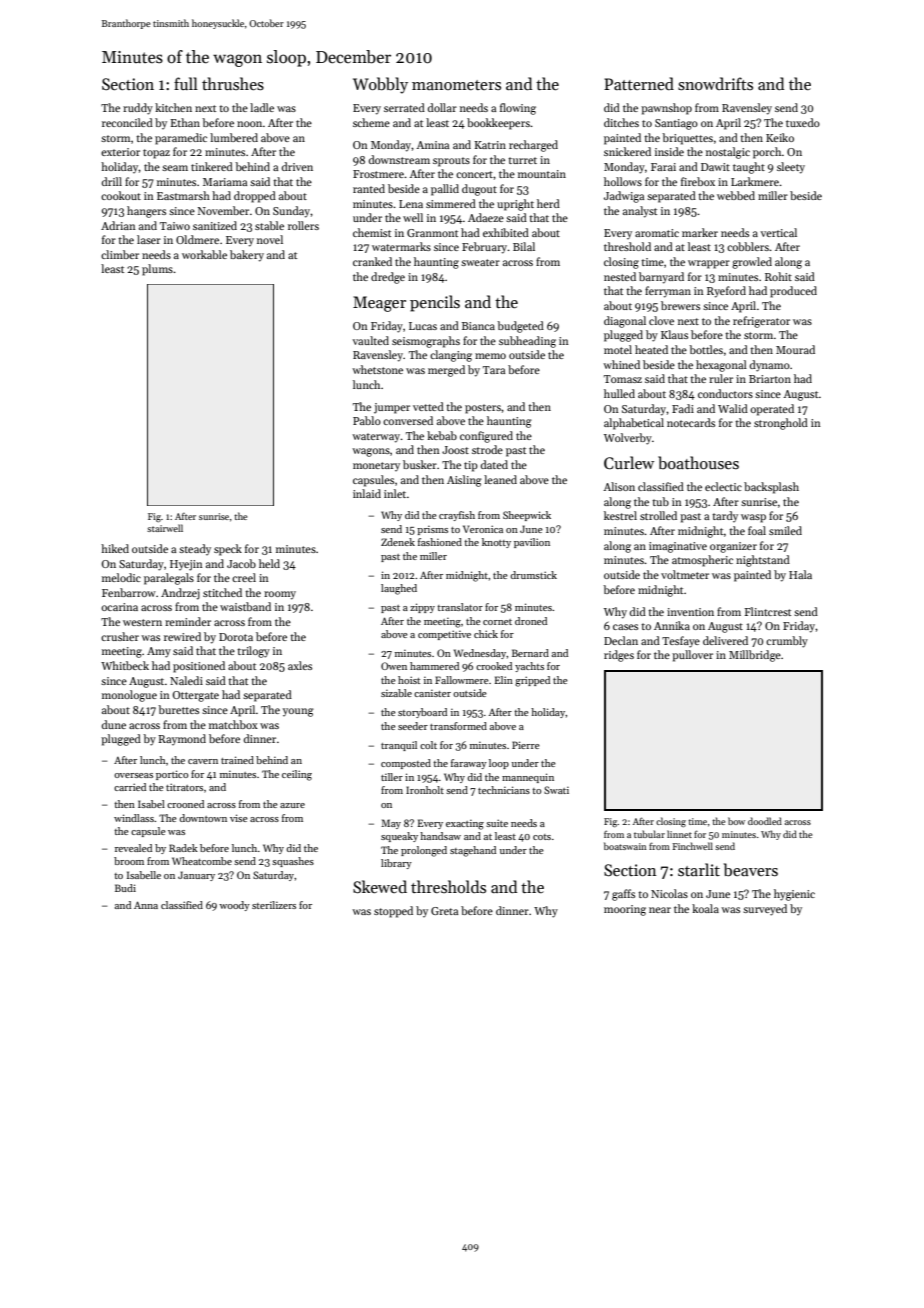  Describe the element at coordinates (715, 84) in the image. I see `snowdrifts` at that location.
